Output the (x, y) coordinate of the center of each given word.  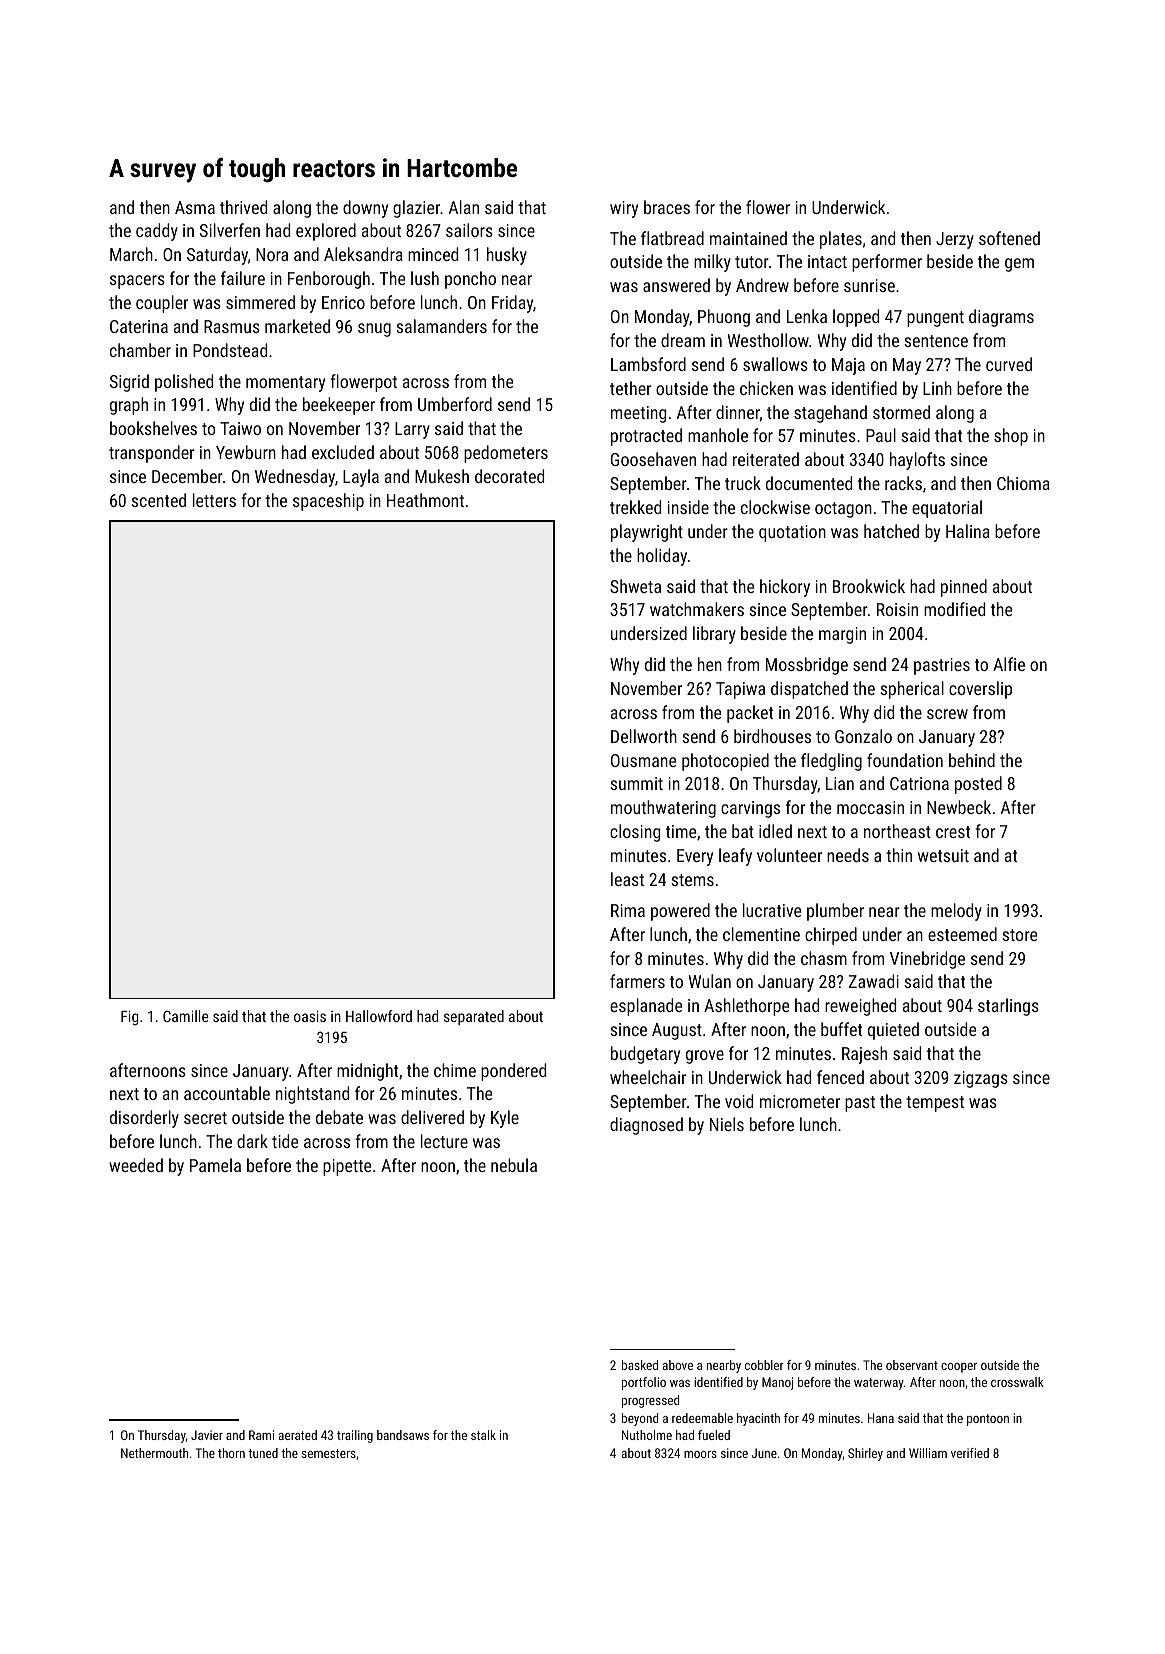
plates (841, 240)
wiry (624, 209)
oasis (310, 1016)
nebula (514, 1165)
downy (365, 209)
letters (214, 500)
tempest (935, 1104)
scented (158, 500)
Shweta (635, 586)
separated (474, 1017)
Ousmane (643, 760)
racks (903, 483)
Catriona (919, 783)
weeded (136, 1165)
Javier (207, 1435)
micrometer (800, 1101)
